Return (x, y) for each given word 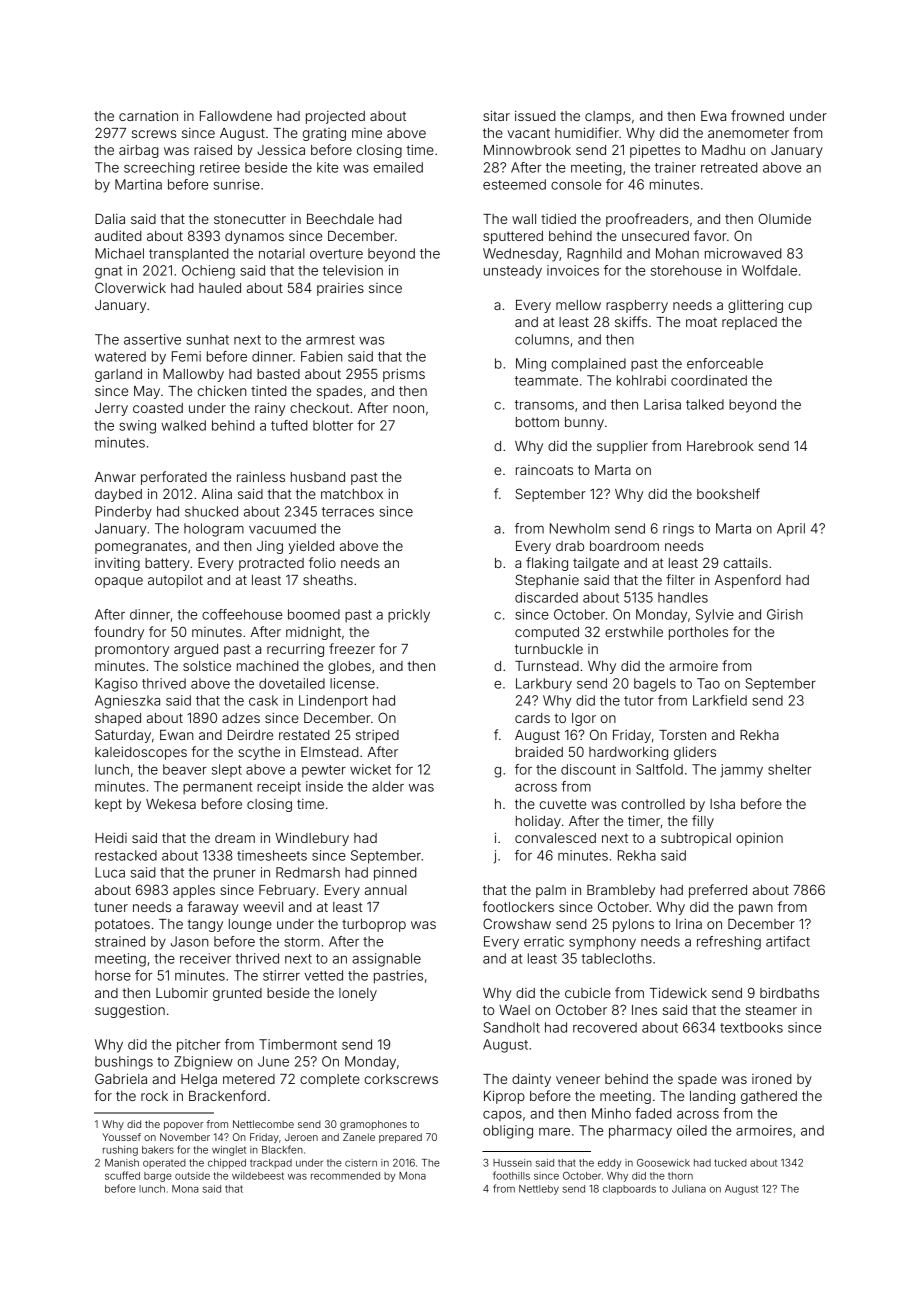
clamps (608, 117)
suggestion (130, 1011)
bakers (158, 1150)
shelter (790, 769)
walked (183, 425)
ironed (772, 1079)
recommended (345, 1176)
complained (589, 364)
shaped (118, 719)
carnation (148, 116)
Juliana (689, 1189)
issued (535, 115)
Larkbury (544, 685)
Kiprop (504, 1097)
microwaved (743, 253)
